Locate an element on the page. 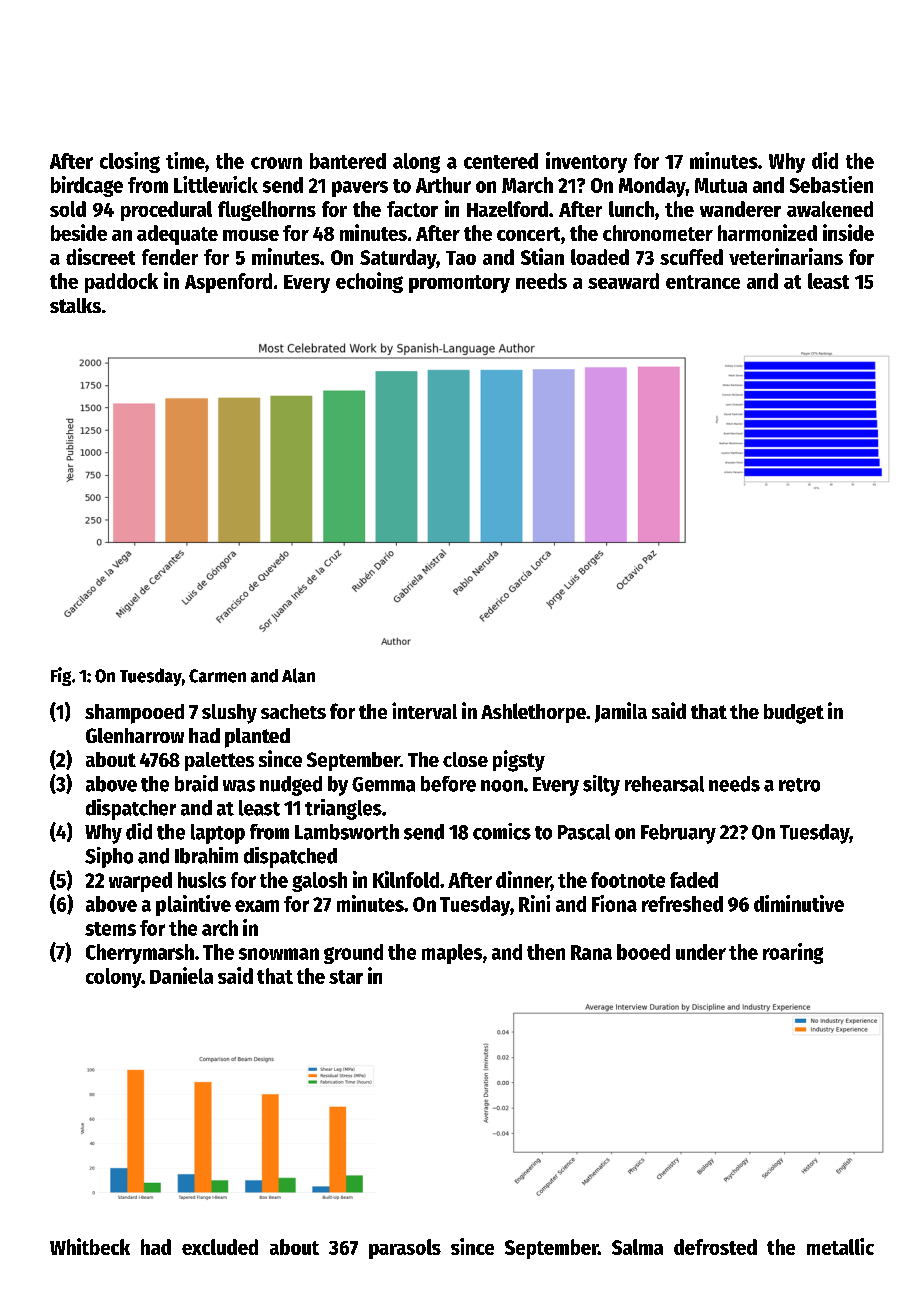  budget is located at coordinates (794, 714).
